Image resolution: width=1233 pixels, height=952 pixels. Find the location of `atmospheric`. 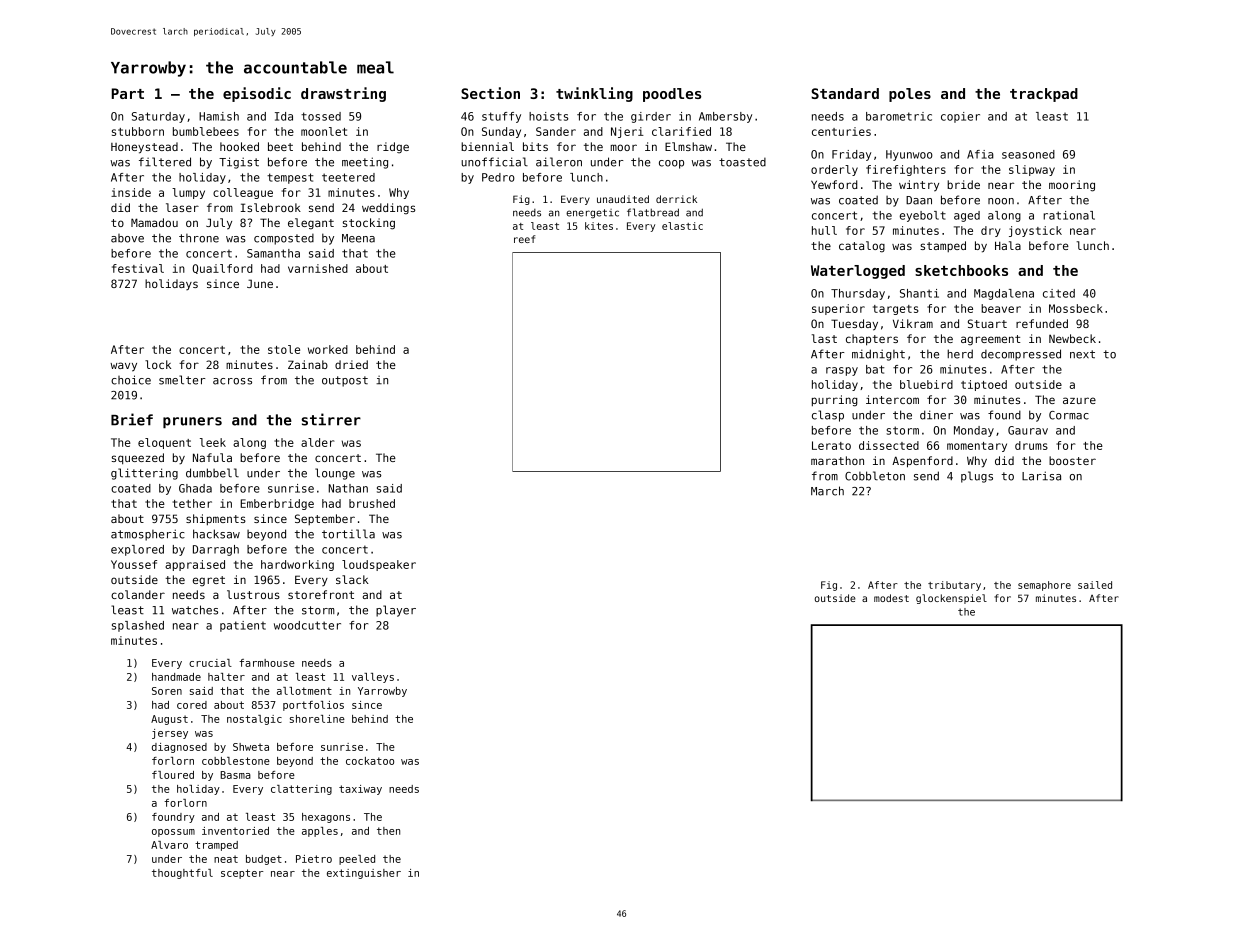

atmospheric is located at coordinates (148, 535).
